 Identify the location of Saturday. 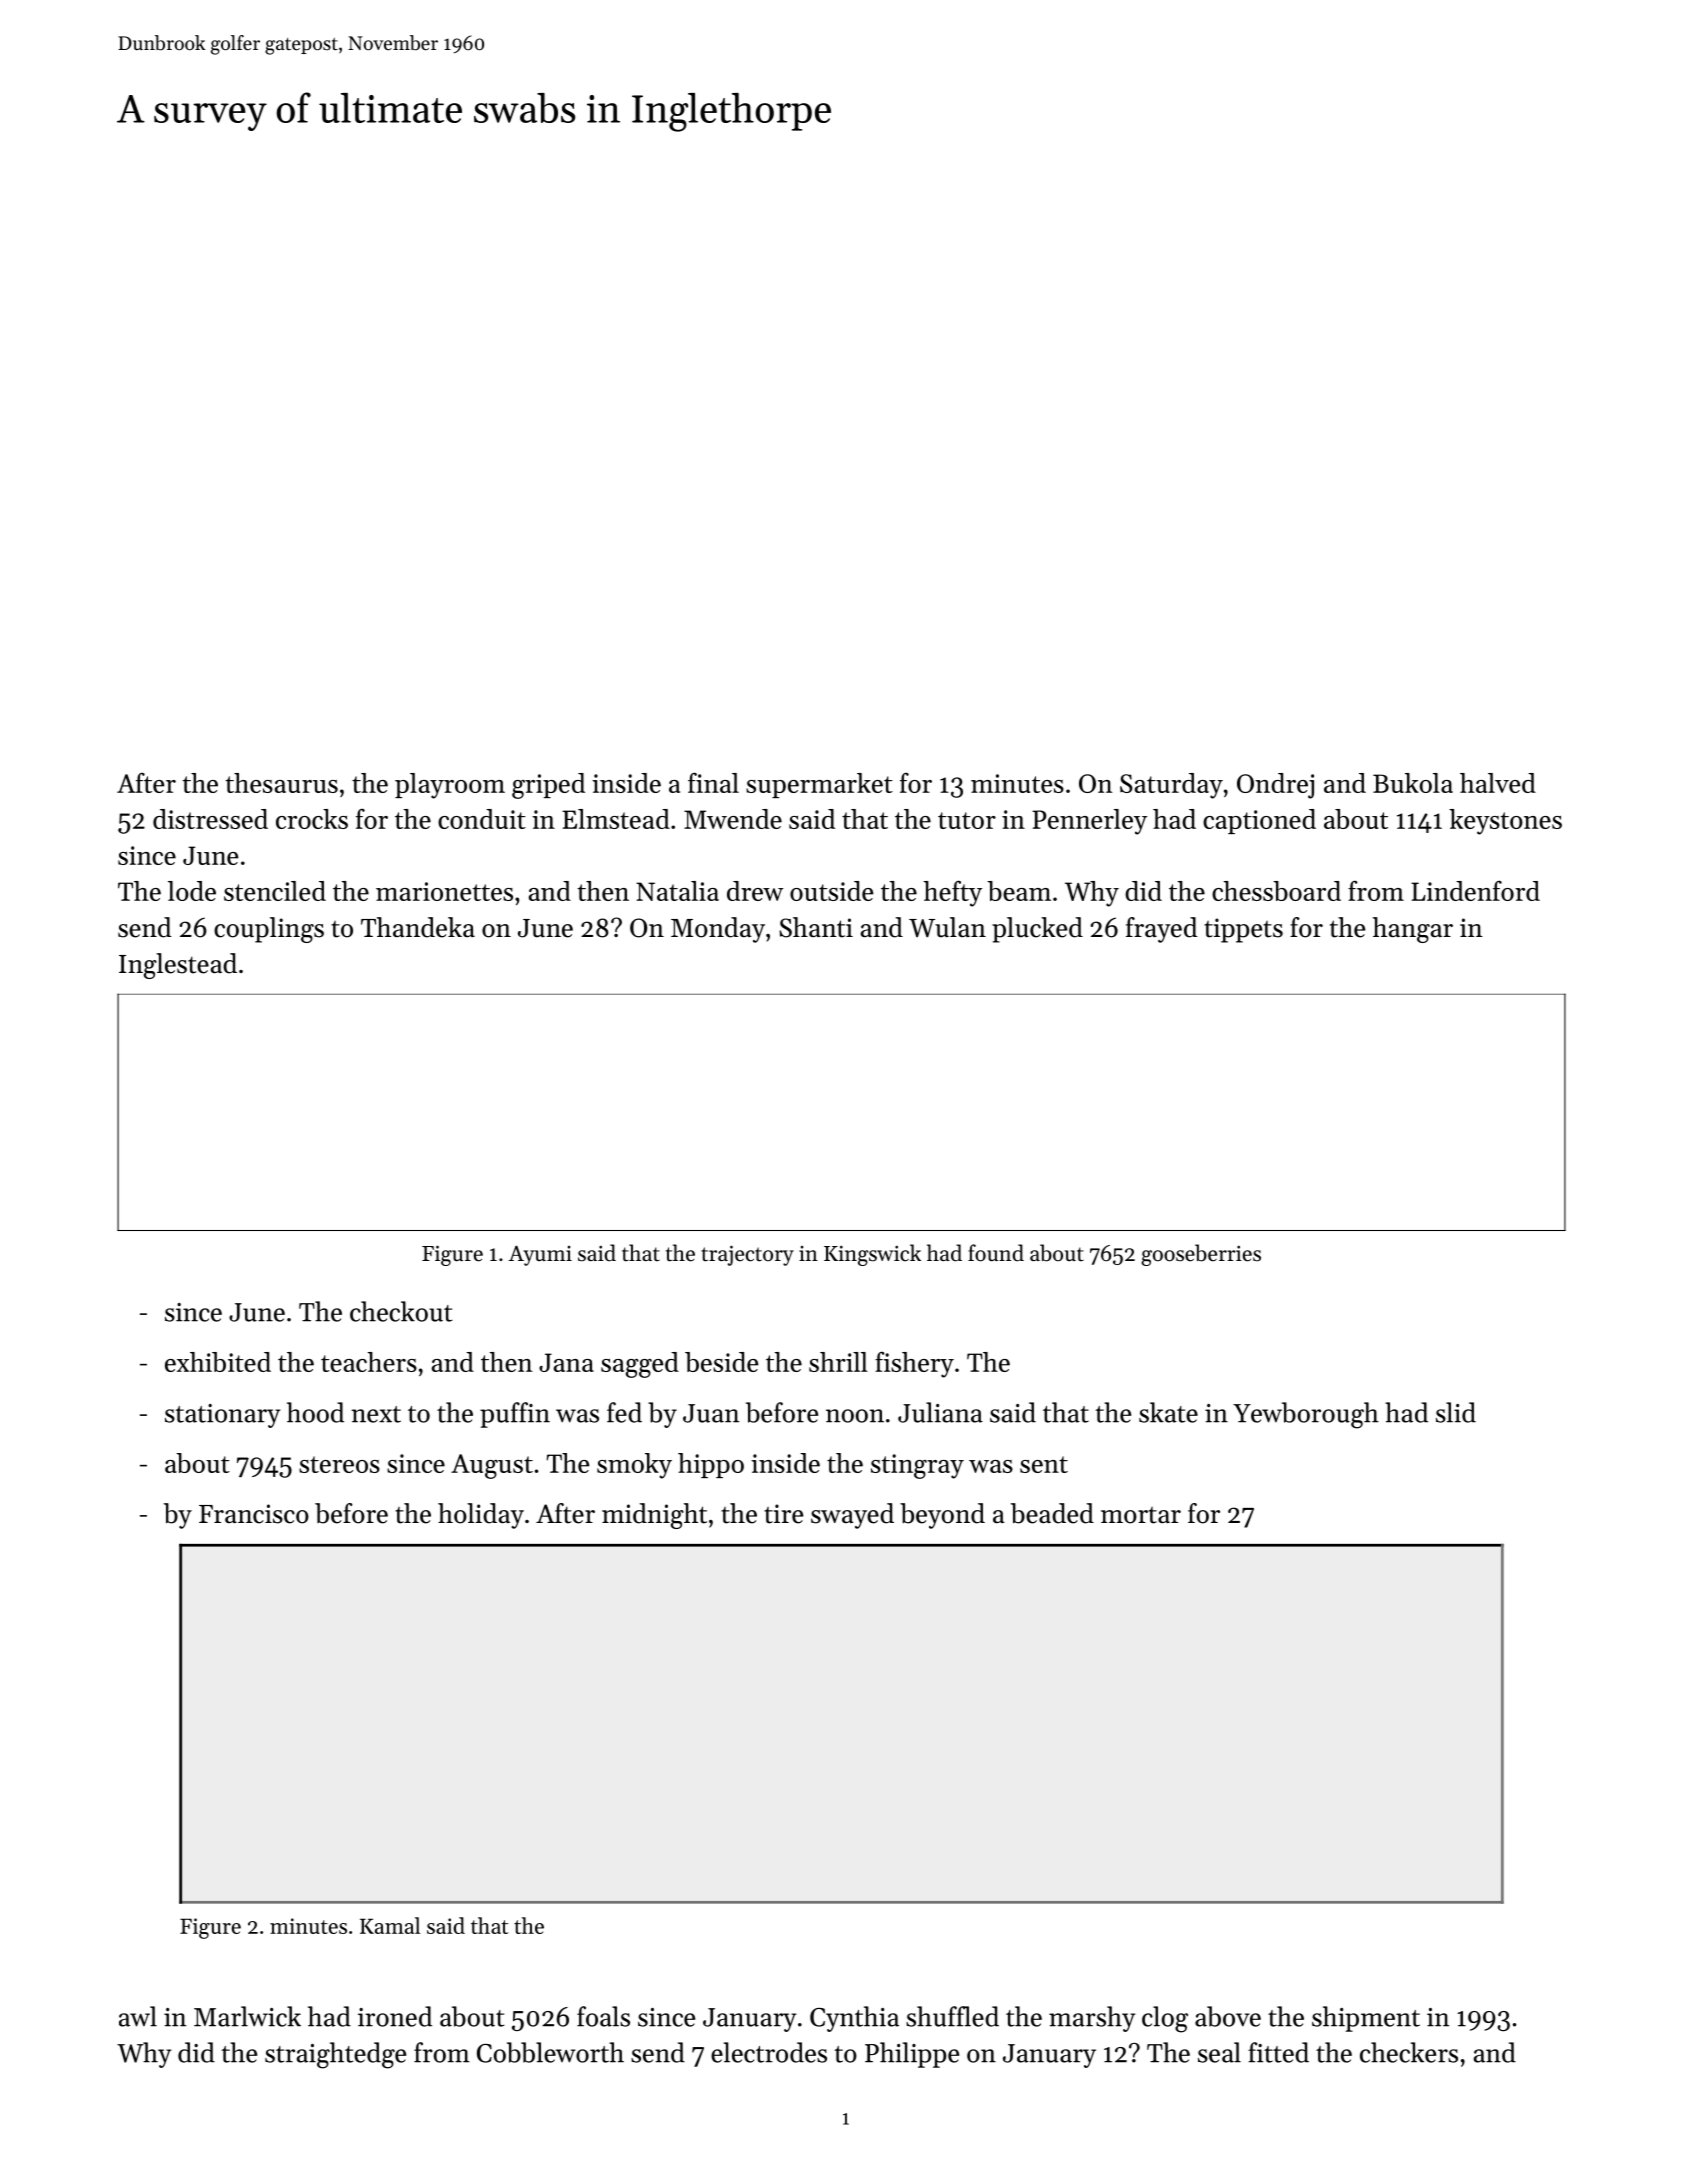
(1171, 786).
